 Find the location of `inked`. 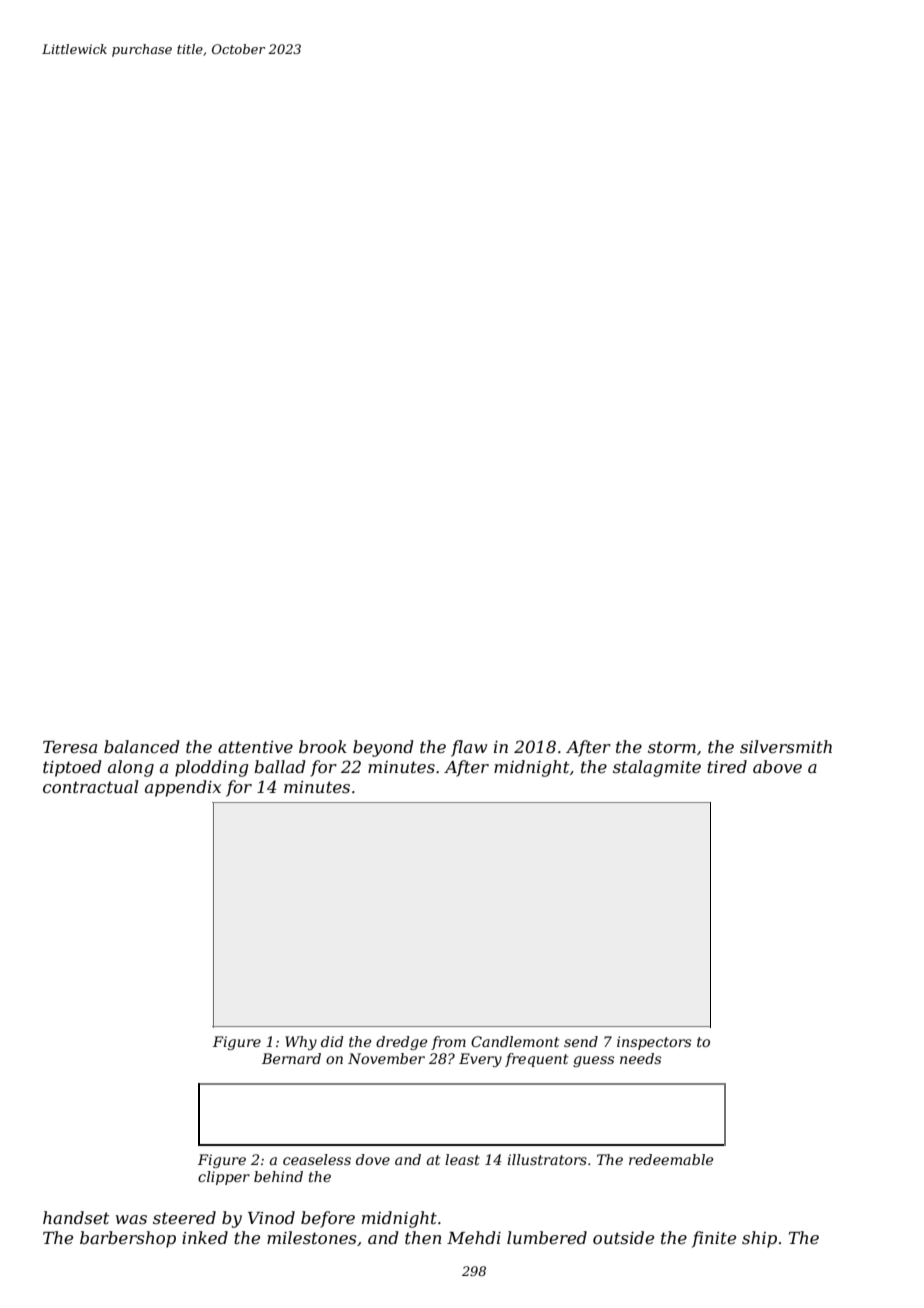

inked is located at coordinates (205, 1237).
